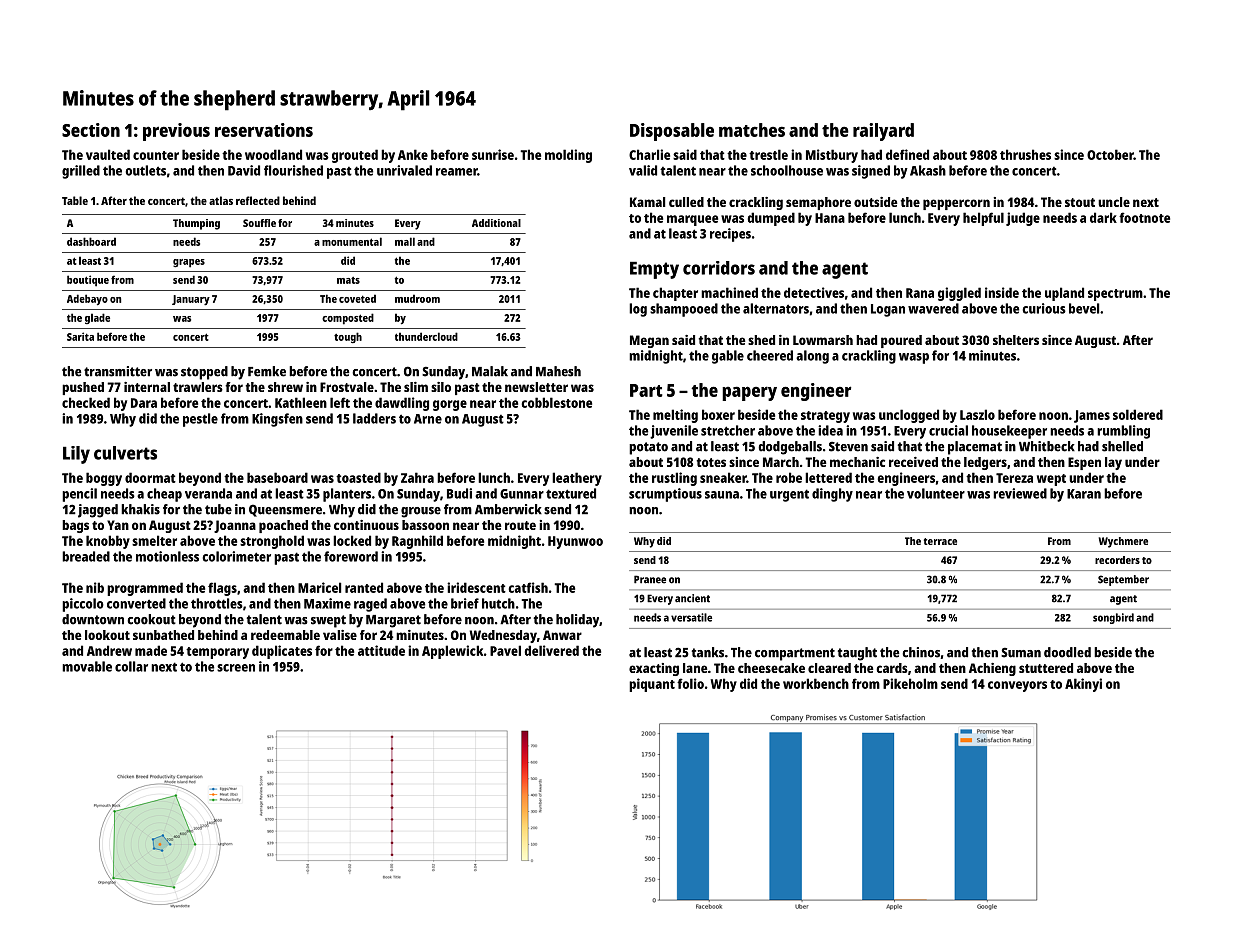 This screenshot has height=952, width=1233. What do you see at coordinates (200, 420) in the screenshot?
I see `pestle` at bounding box center [200, 420].
